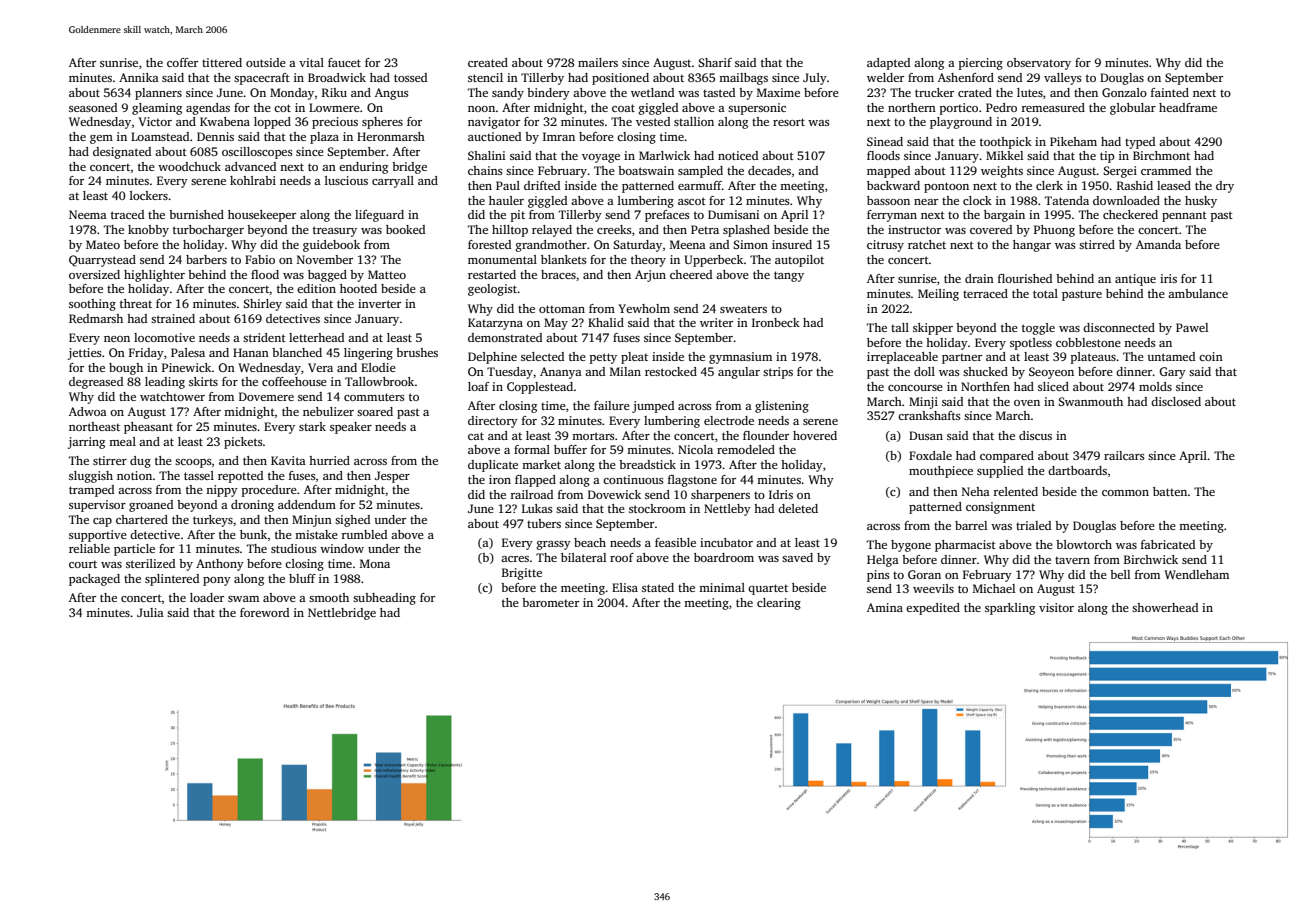  Describe the element at coordinates (729, 420) in the image. I see `electrode` at that location.
